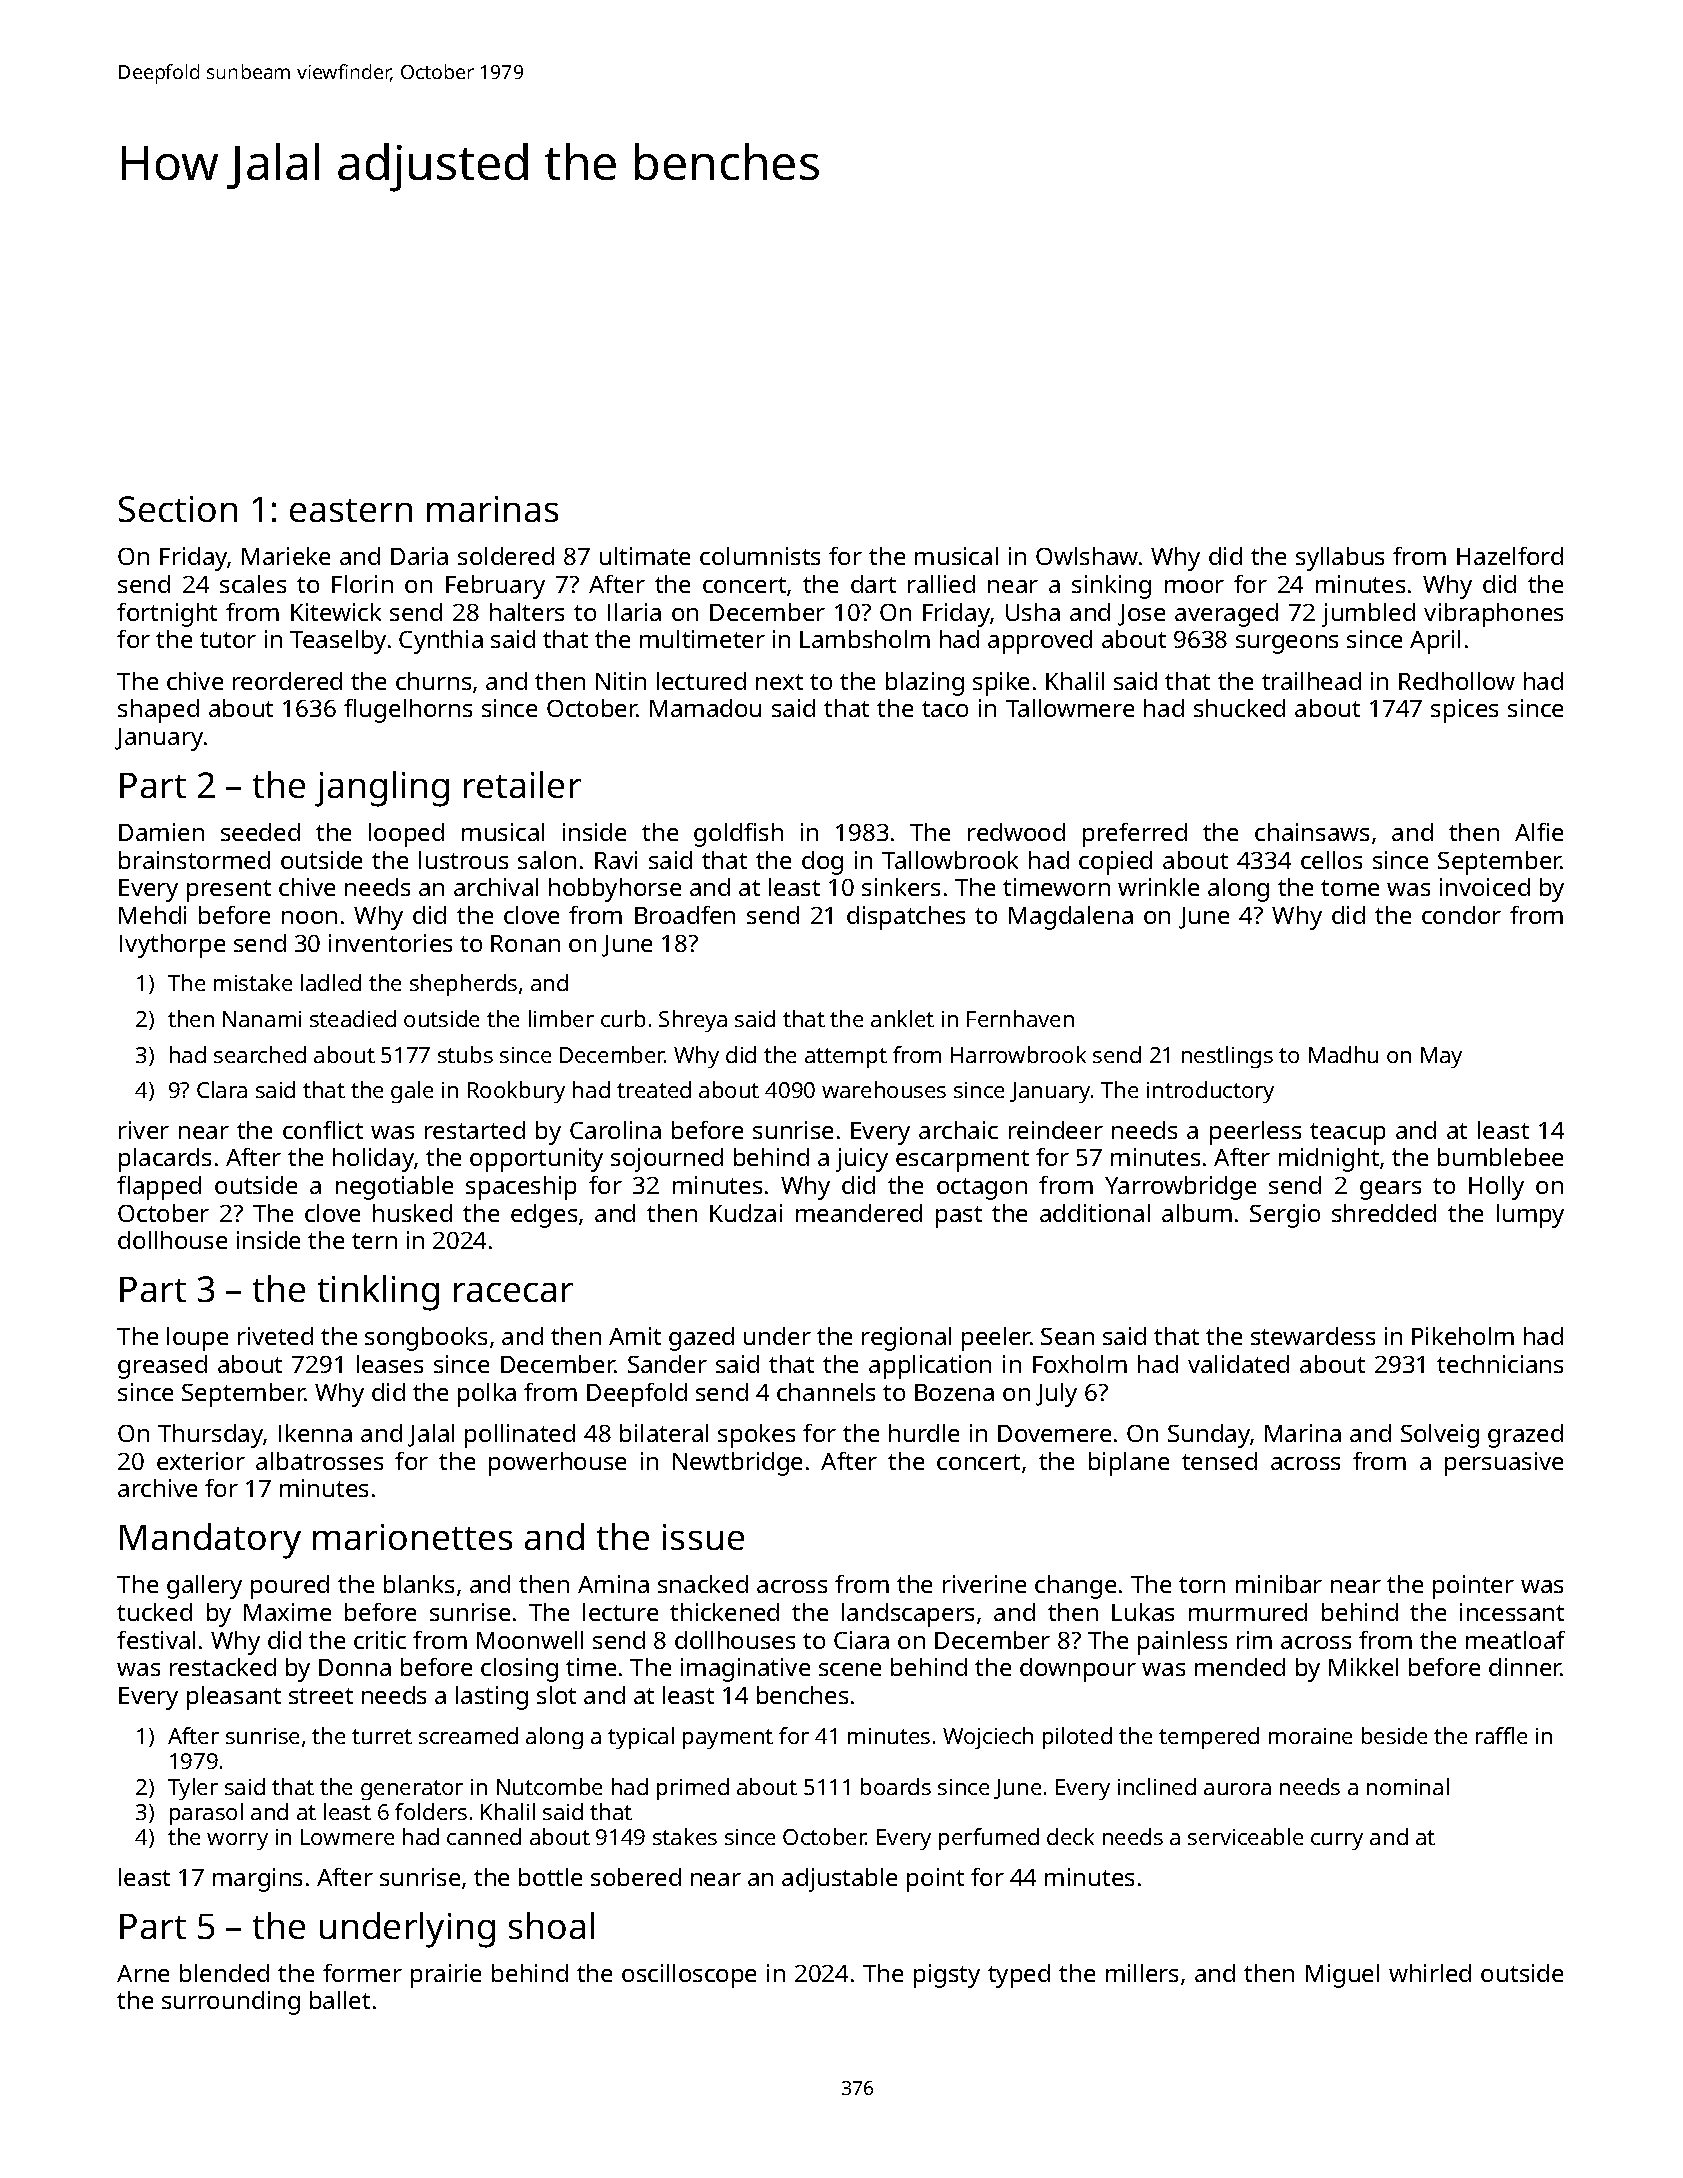  What do you see at coordinates (664, 1433) in the screenshot?
I see `bilateral` at bounding box center [664, 1433].
